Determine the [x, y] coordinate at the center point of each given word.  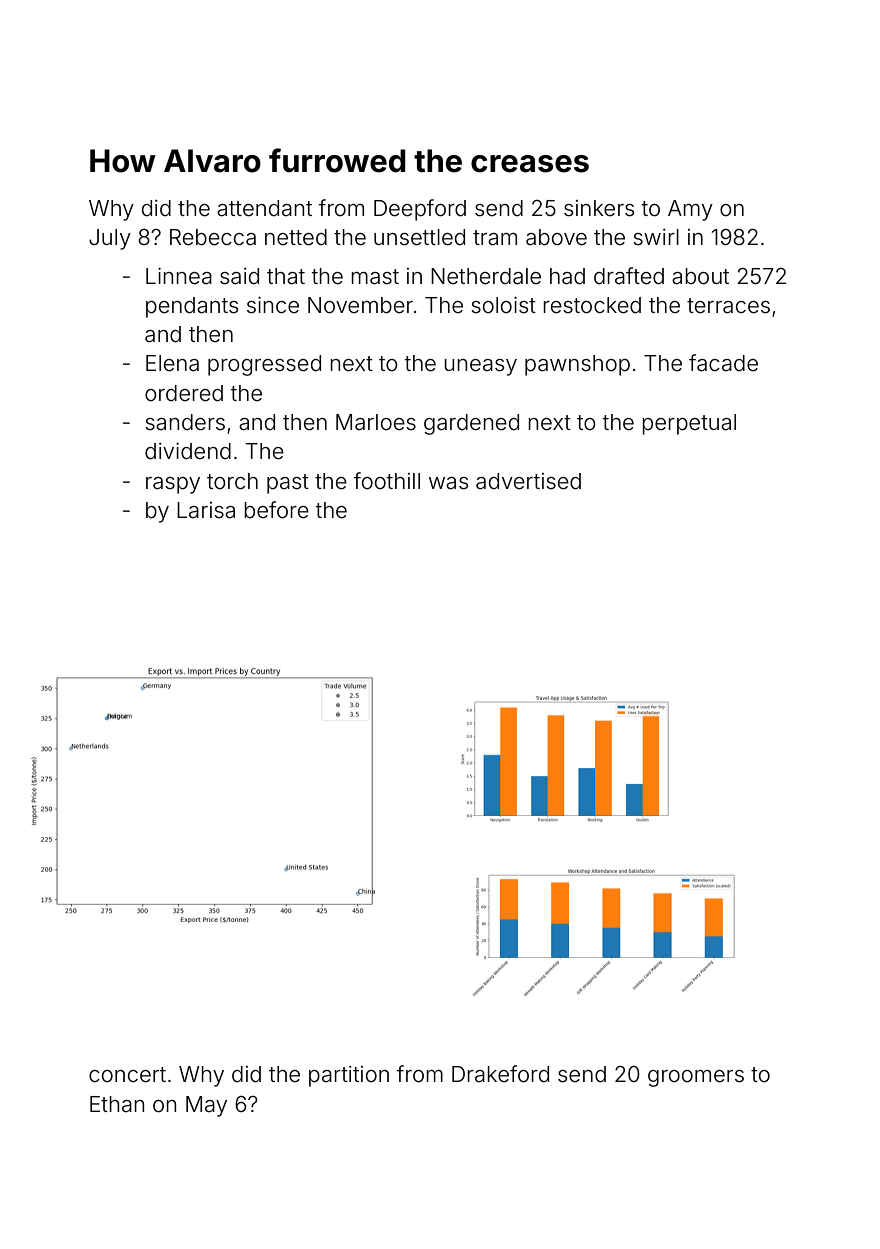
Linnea [179, 276]
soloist [503, 305]
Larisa [206, 510]
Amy [690, 210]
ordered [184, 393]
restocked [592, 305]
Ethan [117, 1104]
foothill [387, 481]
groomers [696, 1078]
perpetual [689, 424]
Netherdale [486, 276]
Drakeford [500, 1074]
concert [127, 1075]
